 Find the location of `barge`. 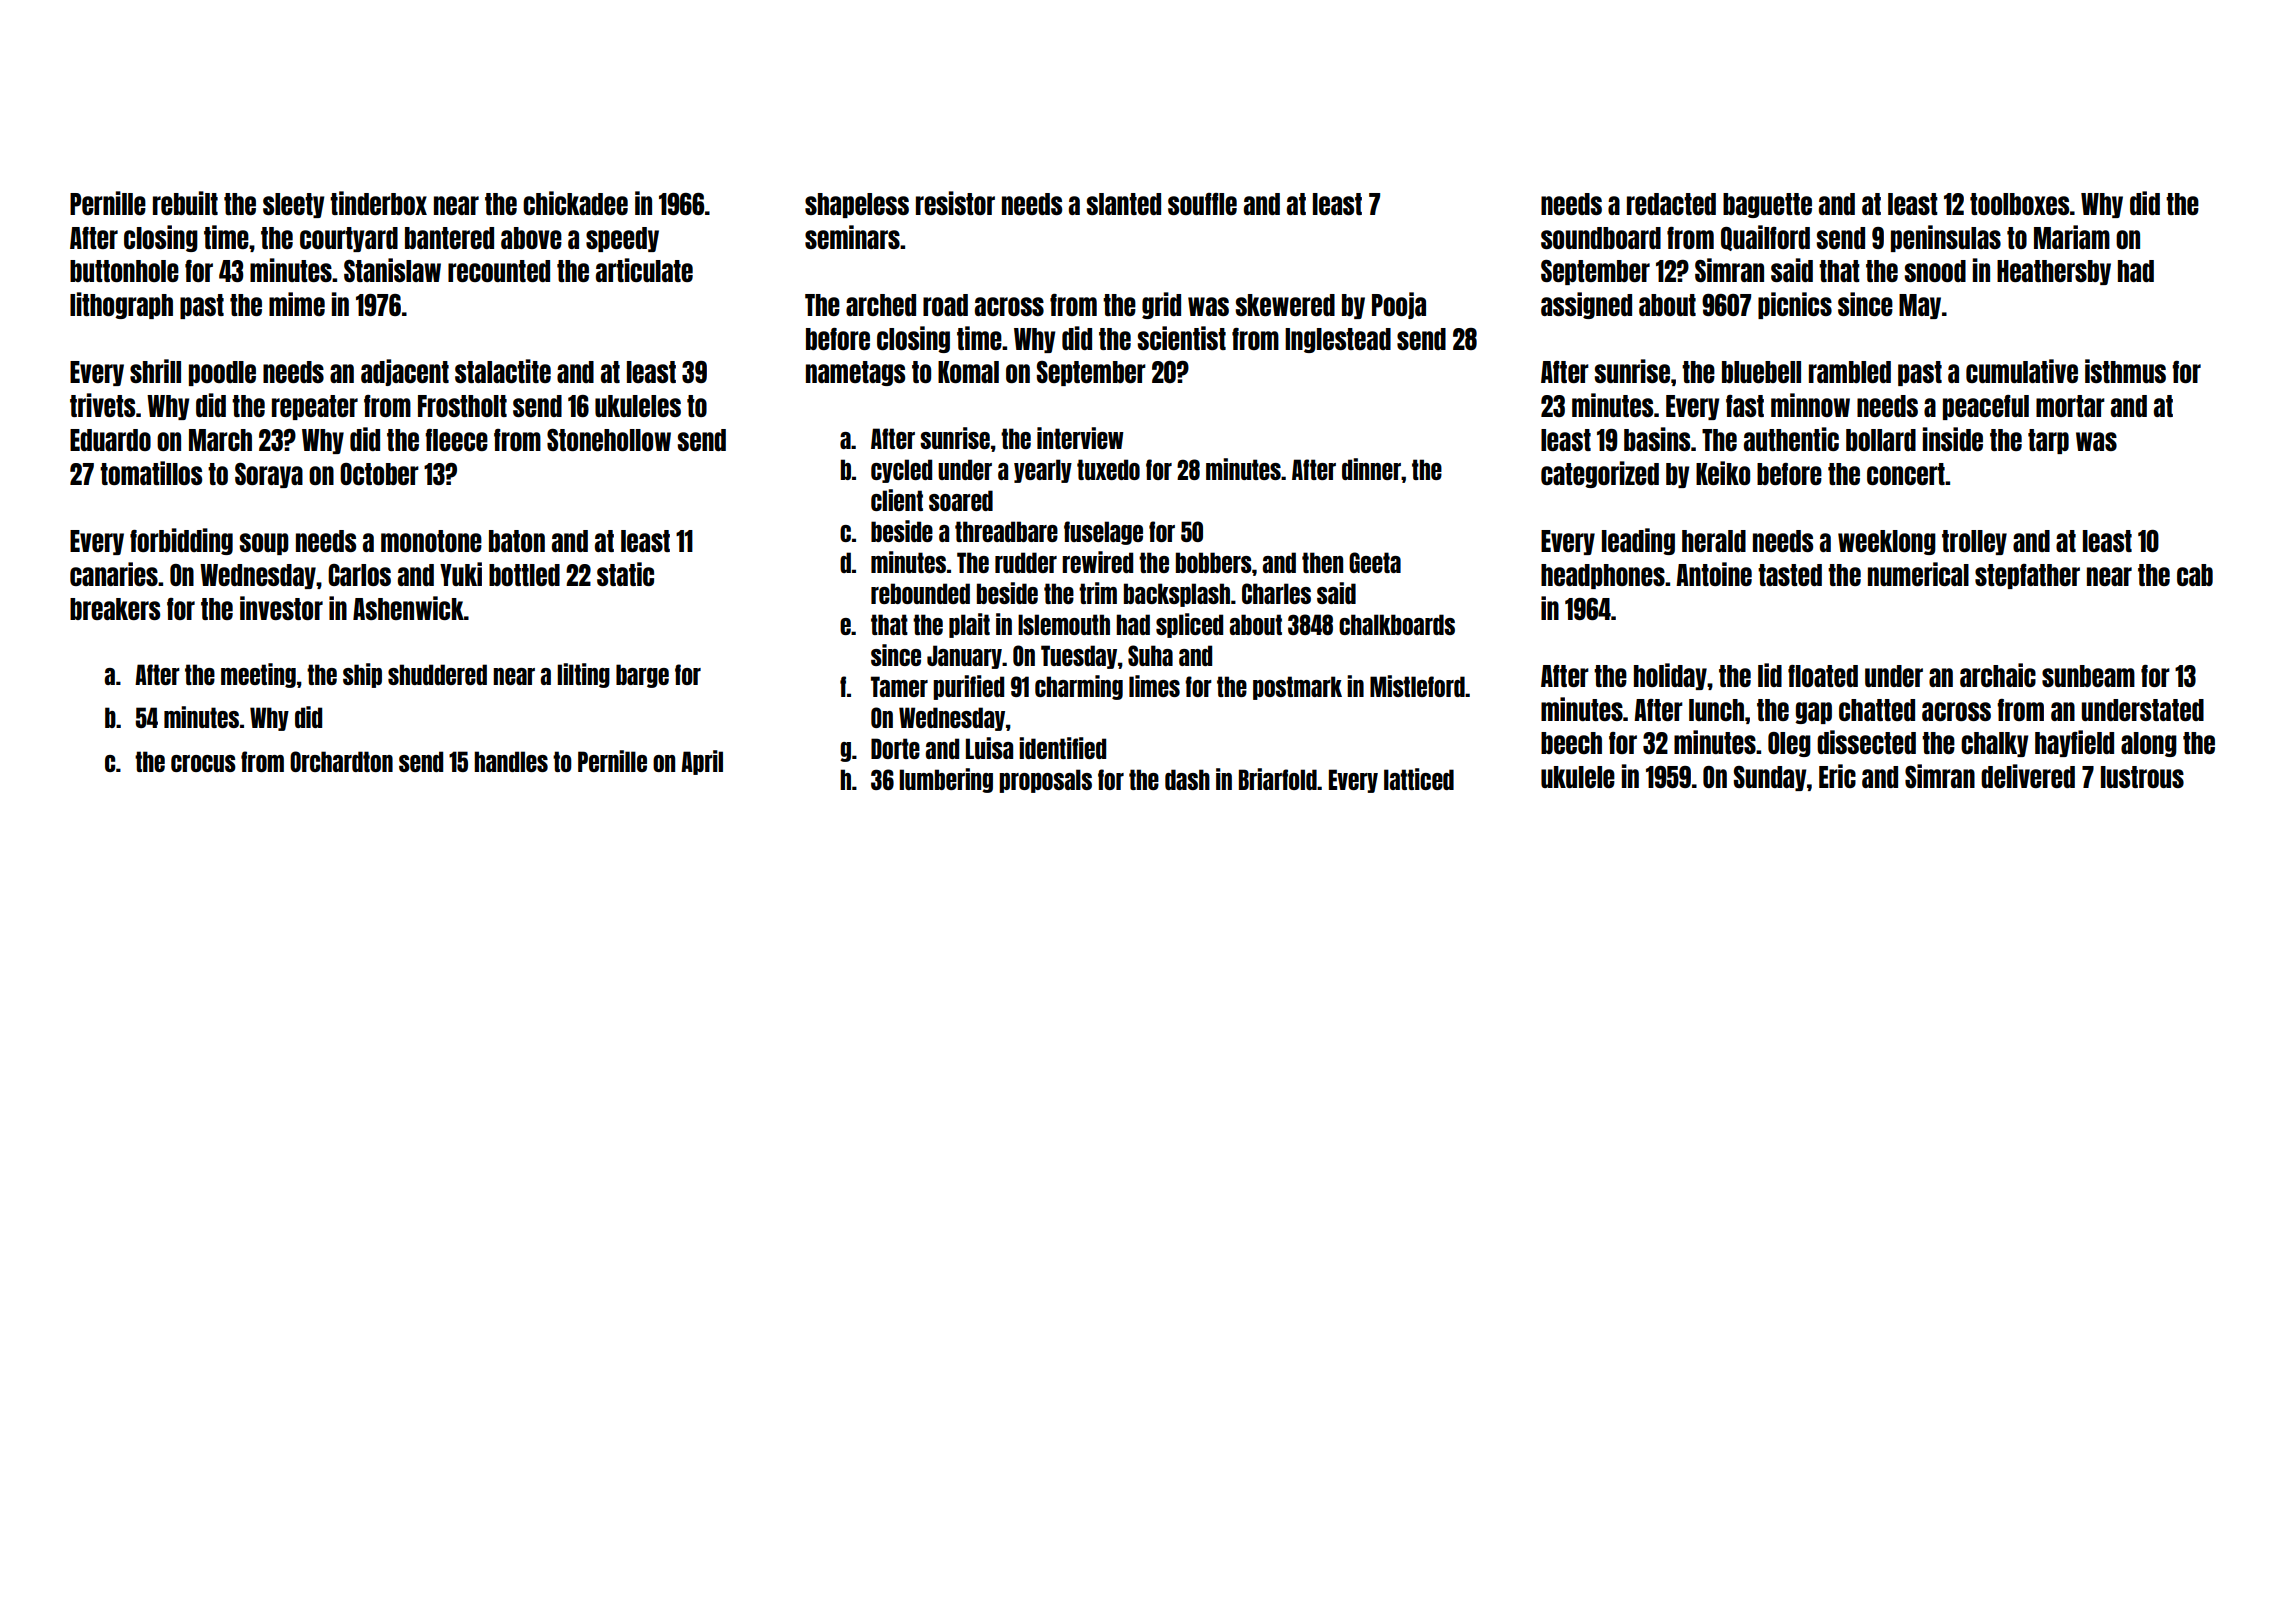

barge is located at coordinates (642, 676).
